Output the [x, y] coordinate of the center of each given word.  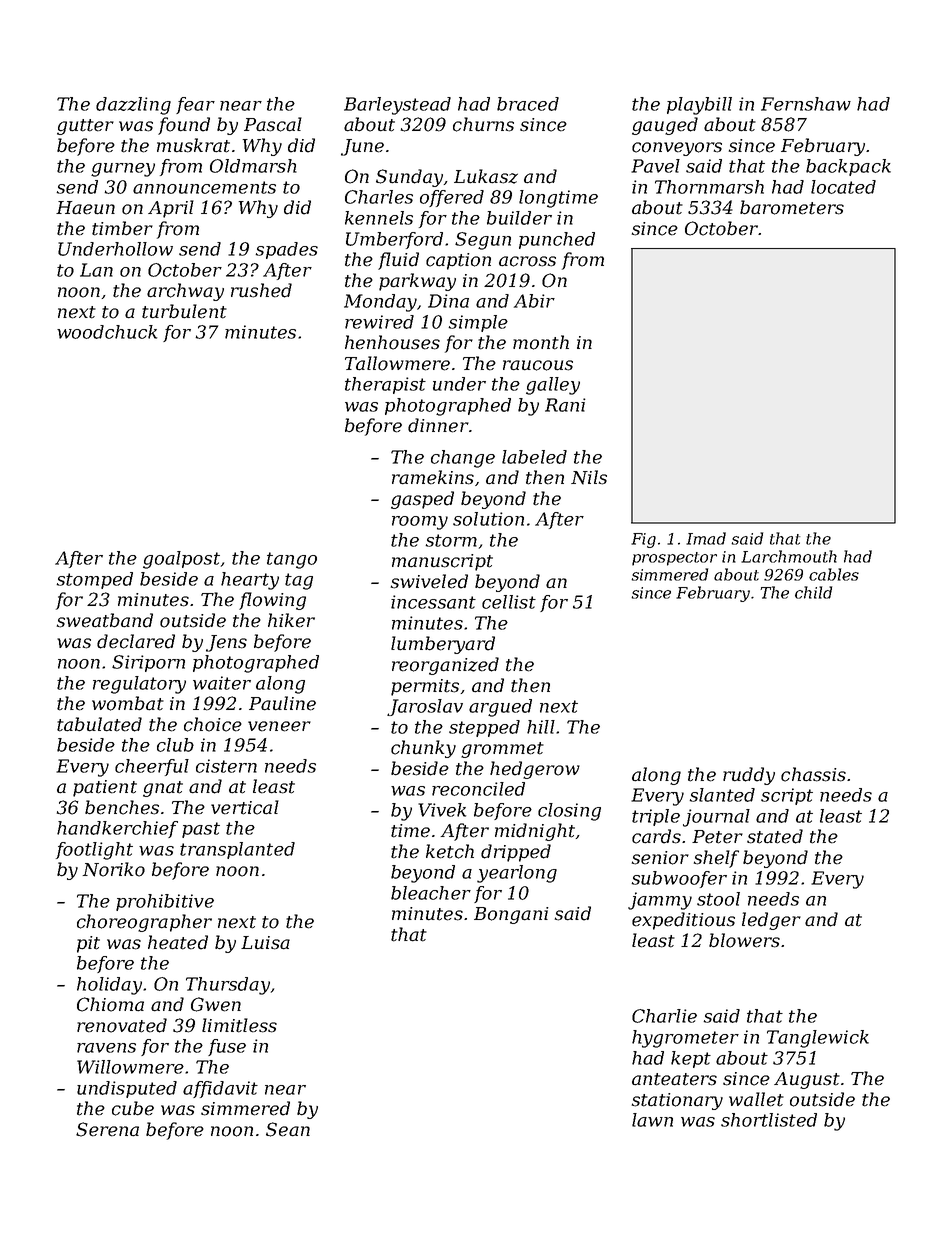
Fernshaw [806, 104]
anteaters [674, 1079]
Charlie [664, 1016]
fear [195, 105]
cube [133, 1108]
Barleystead [397, 106]
